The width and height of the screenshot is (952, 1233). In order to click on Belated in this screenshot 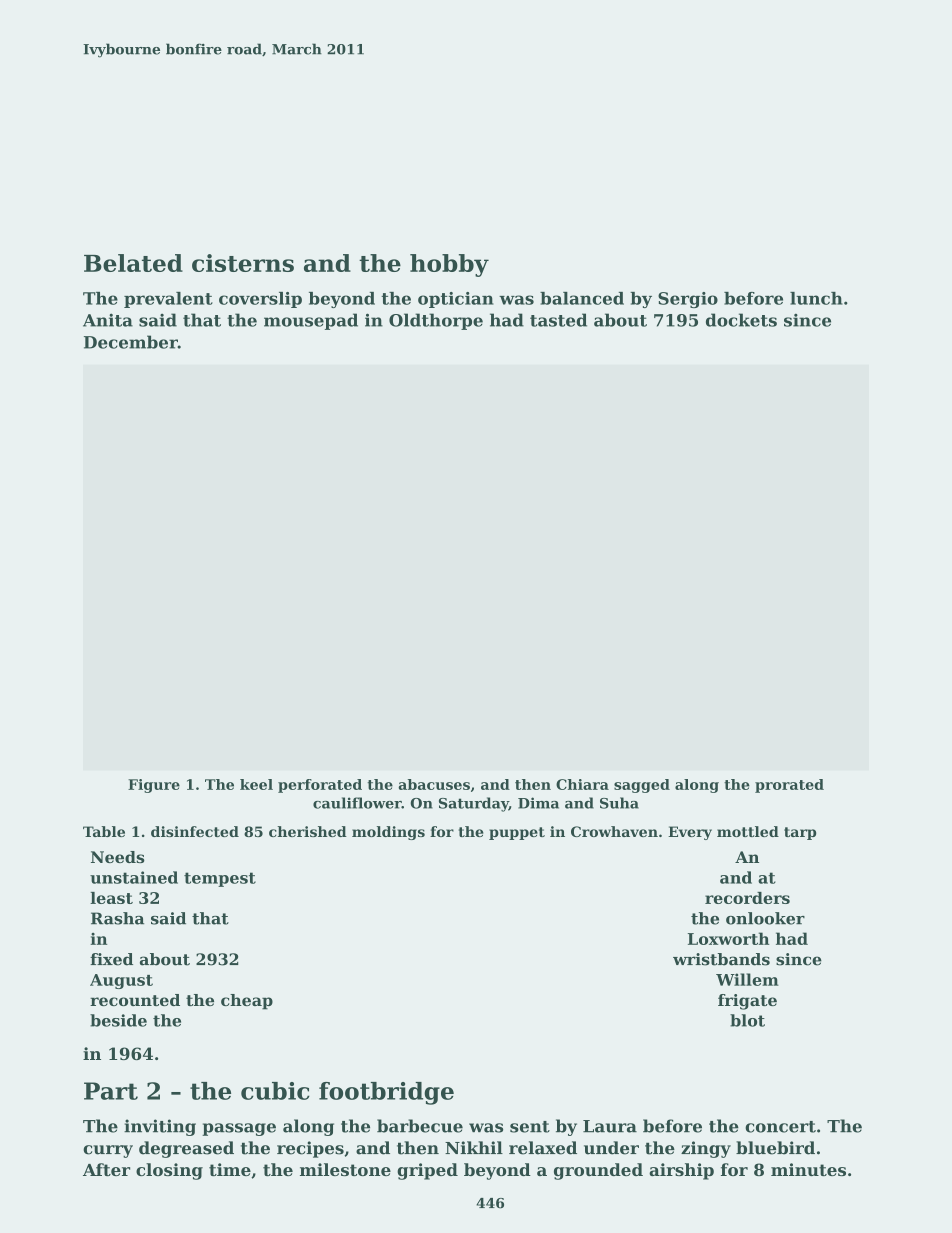, I will do `click(133, 263)`.
